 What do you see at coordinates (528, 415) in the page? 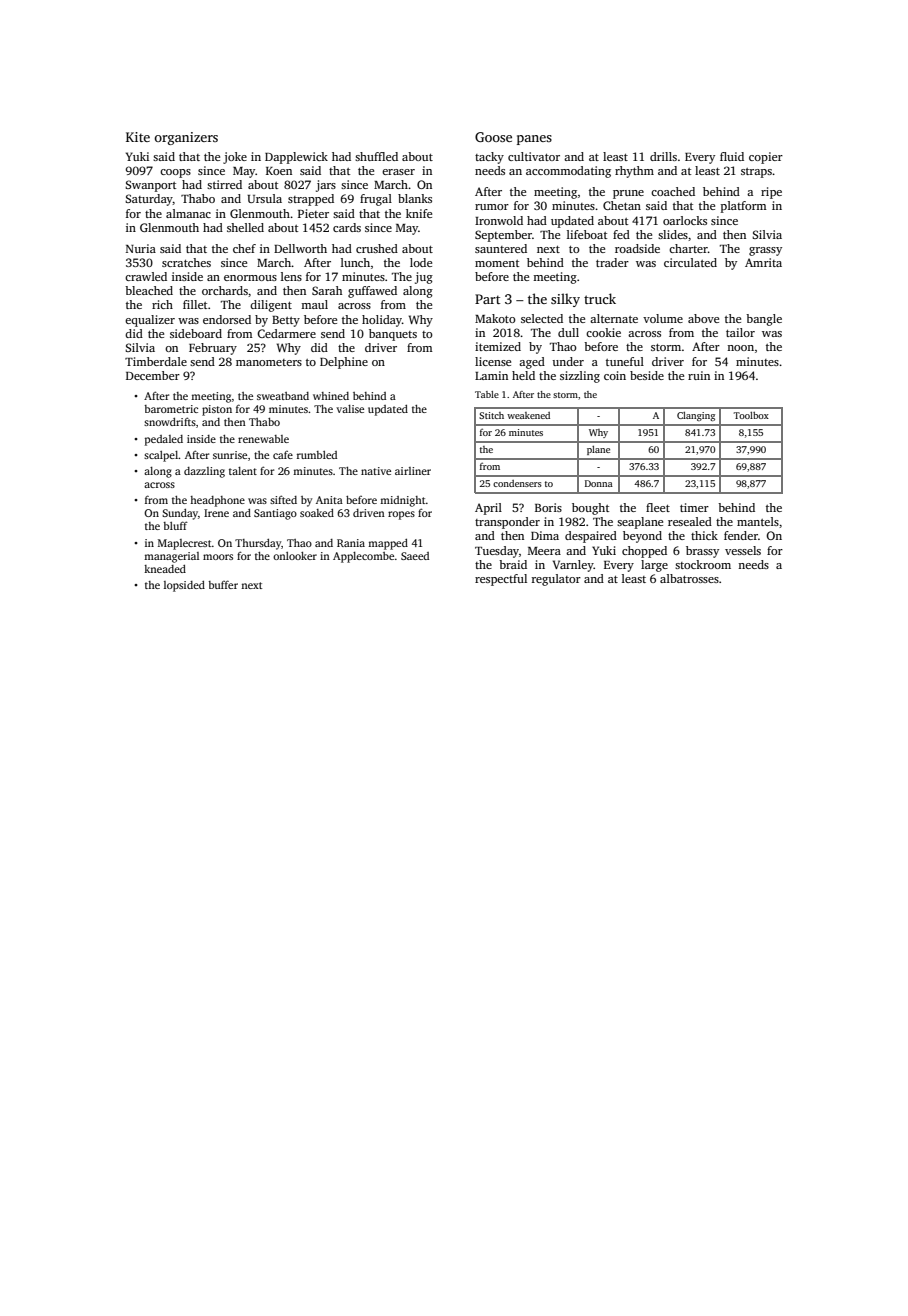
I see `weakened` at bounding box center [528, 415].
